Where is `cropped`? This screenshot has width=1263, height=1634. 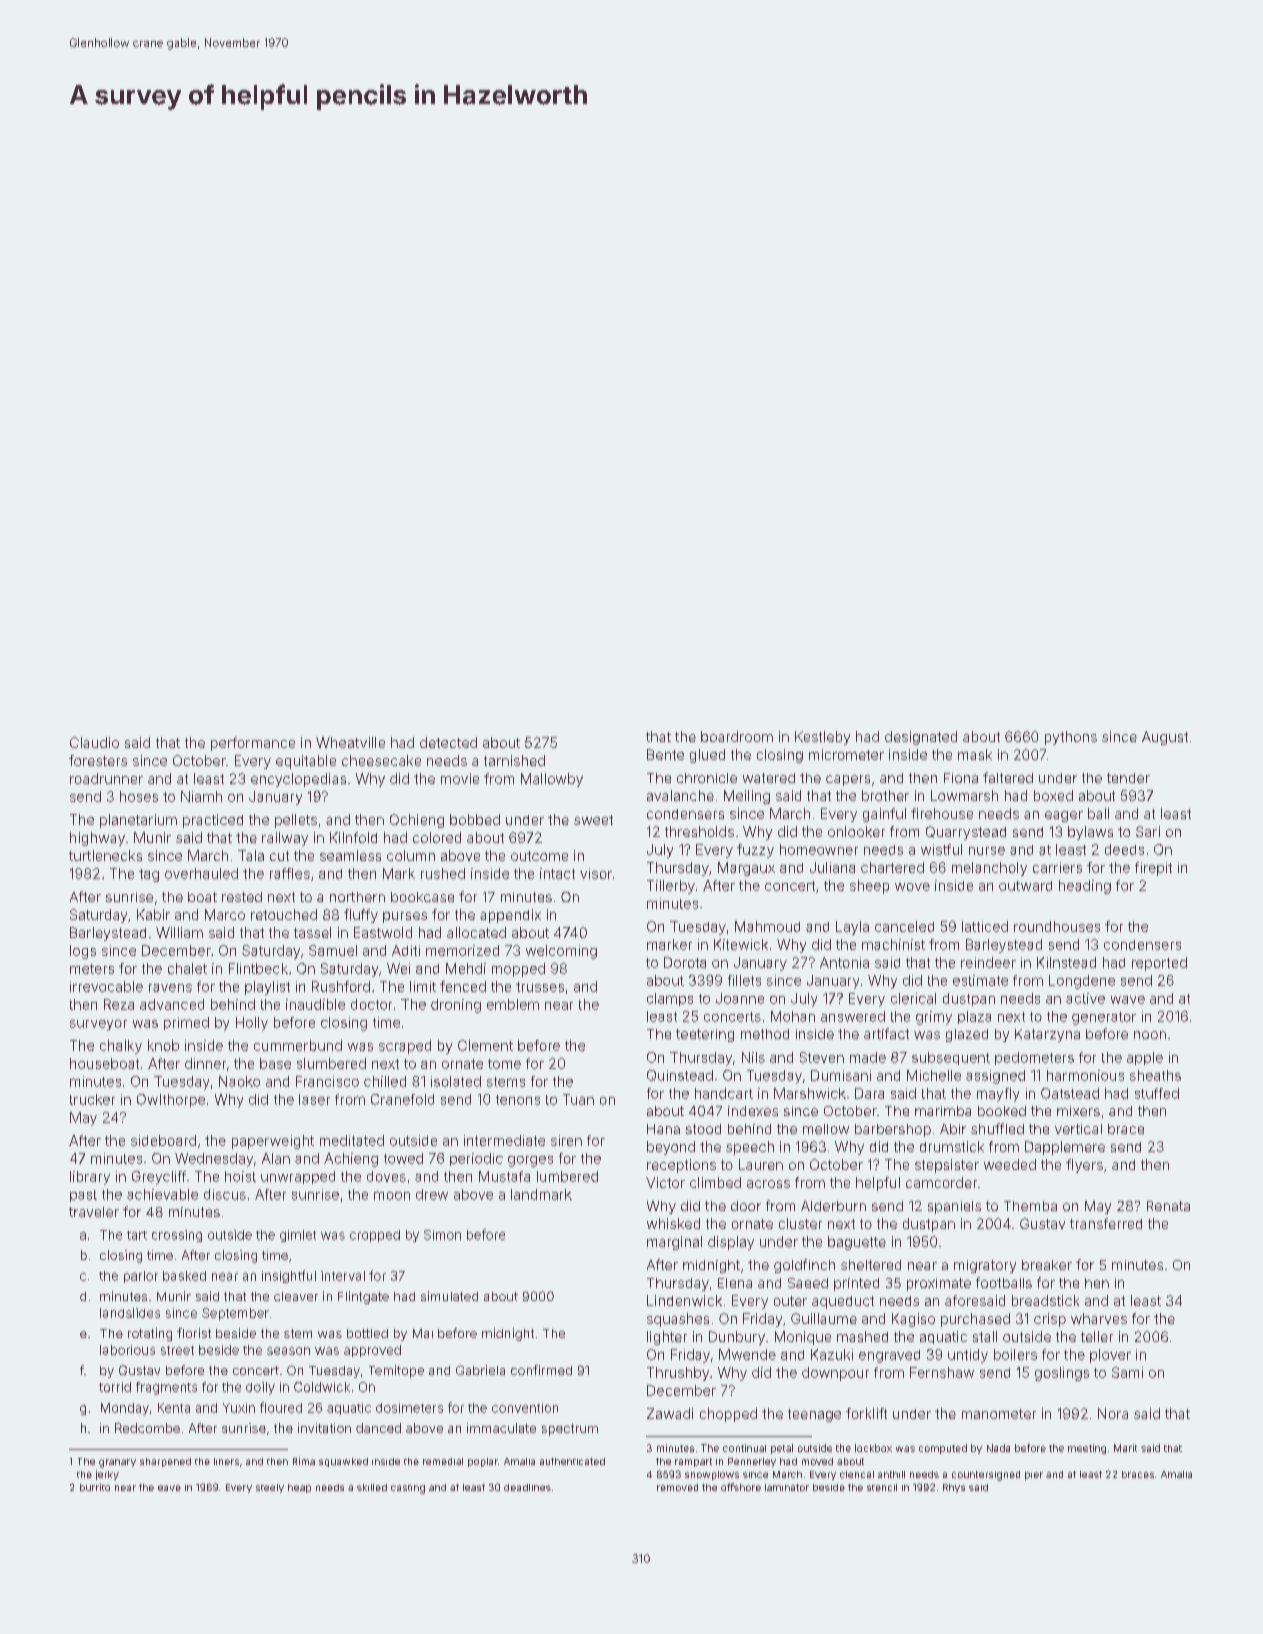 cropped is located at coordinates (375, 1236).
